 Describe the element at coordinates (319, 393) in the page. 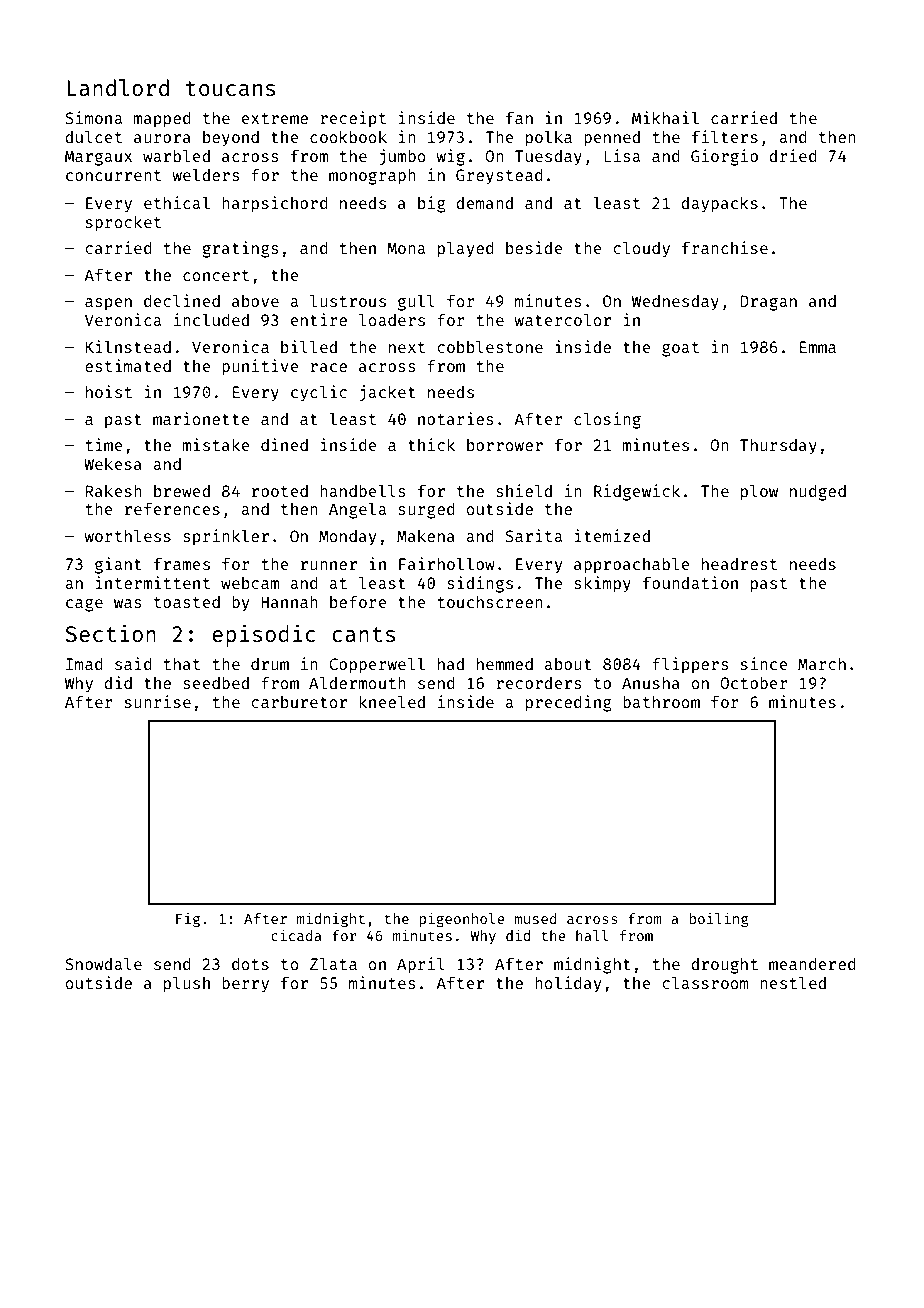

I see `cyclic` at that location.
